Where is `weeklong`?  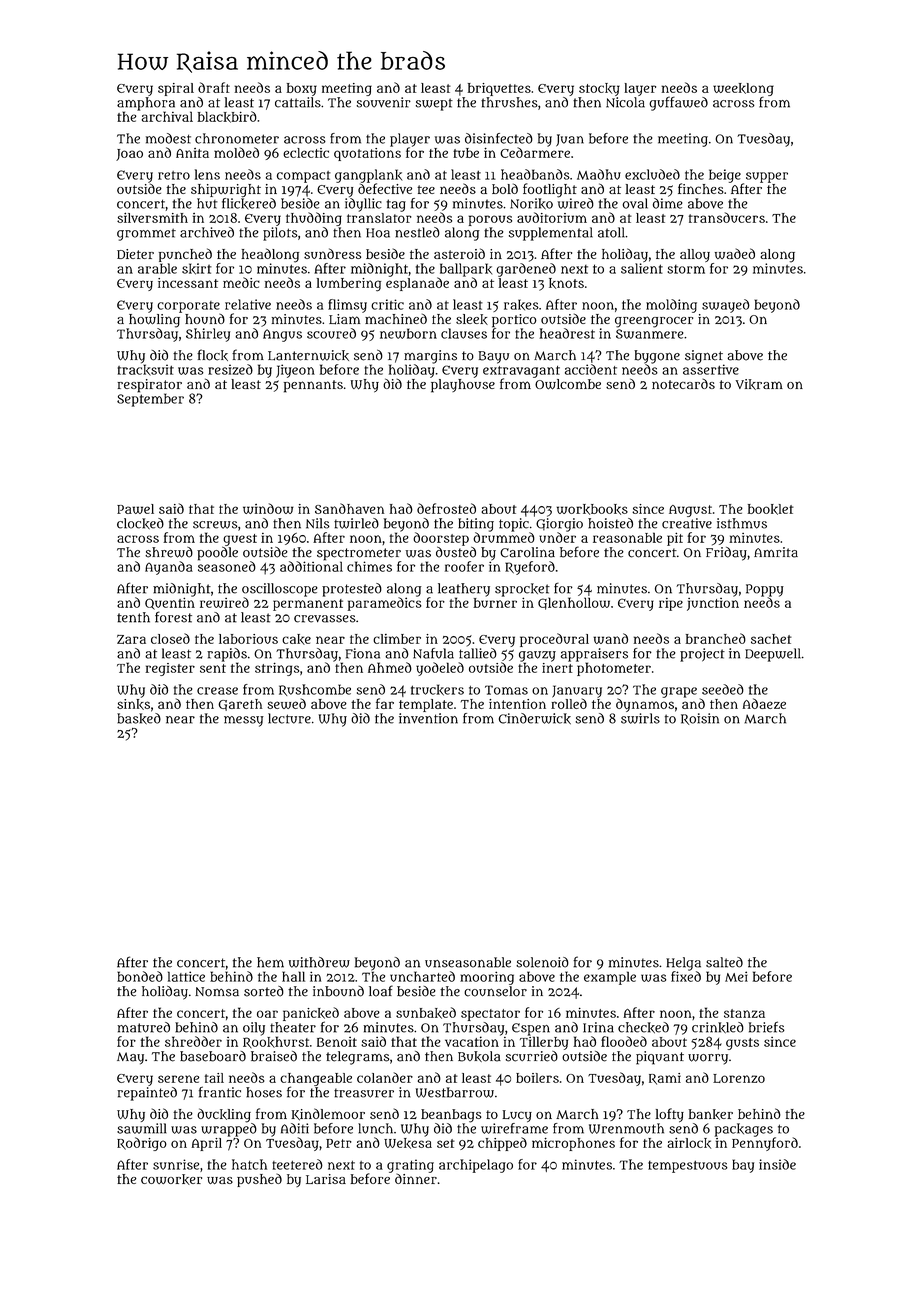 weeklong is located at coordinates (743, 89).
